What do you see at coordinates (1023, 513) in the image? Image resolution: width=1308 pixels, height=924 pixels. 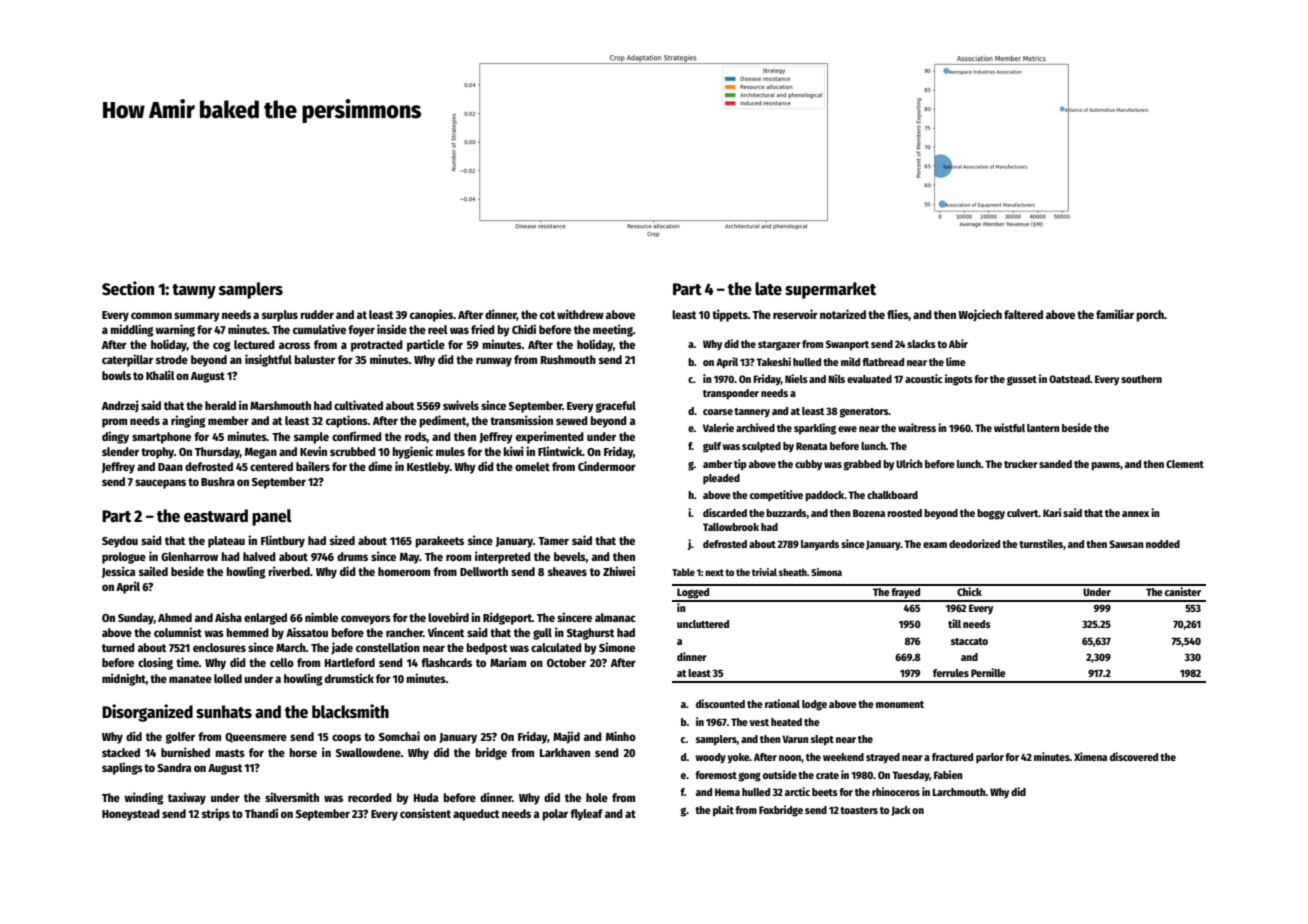 I see `culvert` at bounding box center [1023, 513].
